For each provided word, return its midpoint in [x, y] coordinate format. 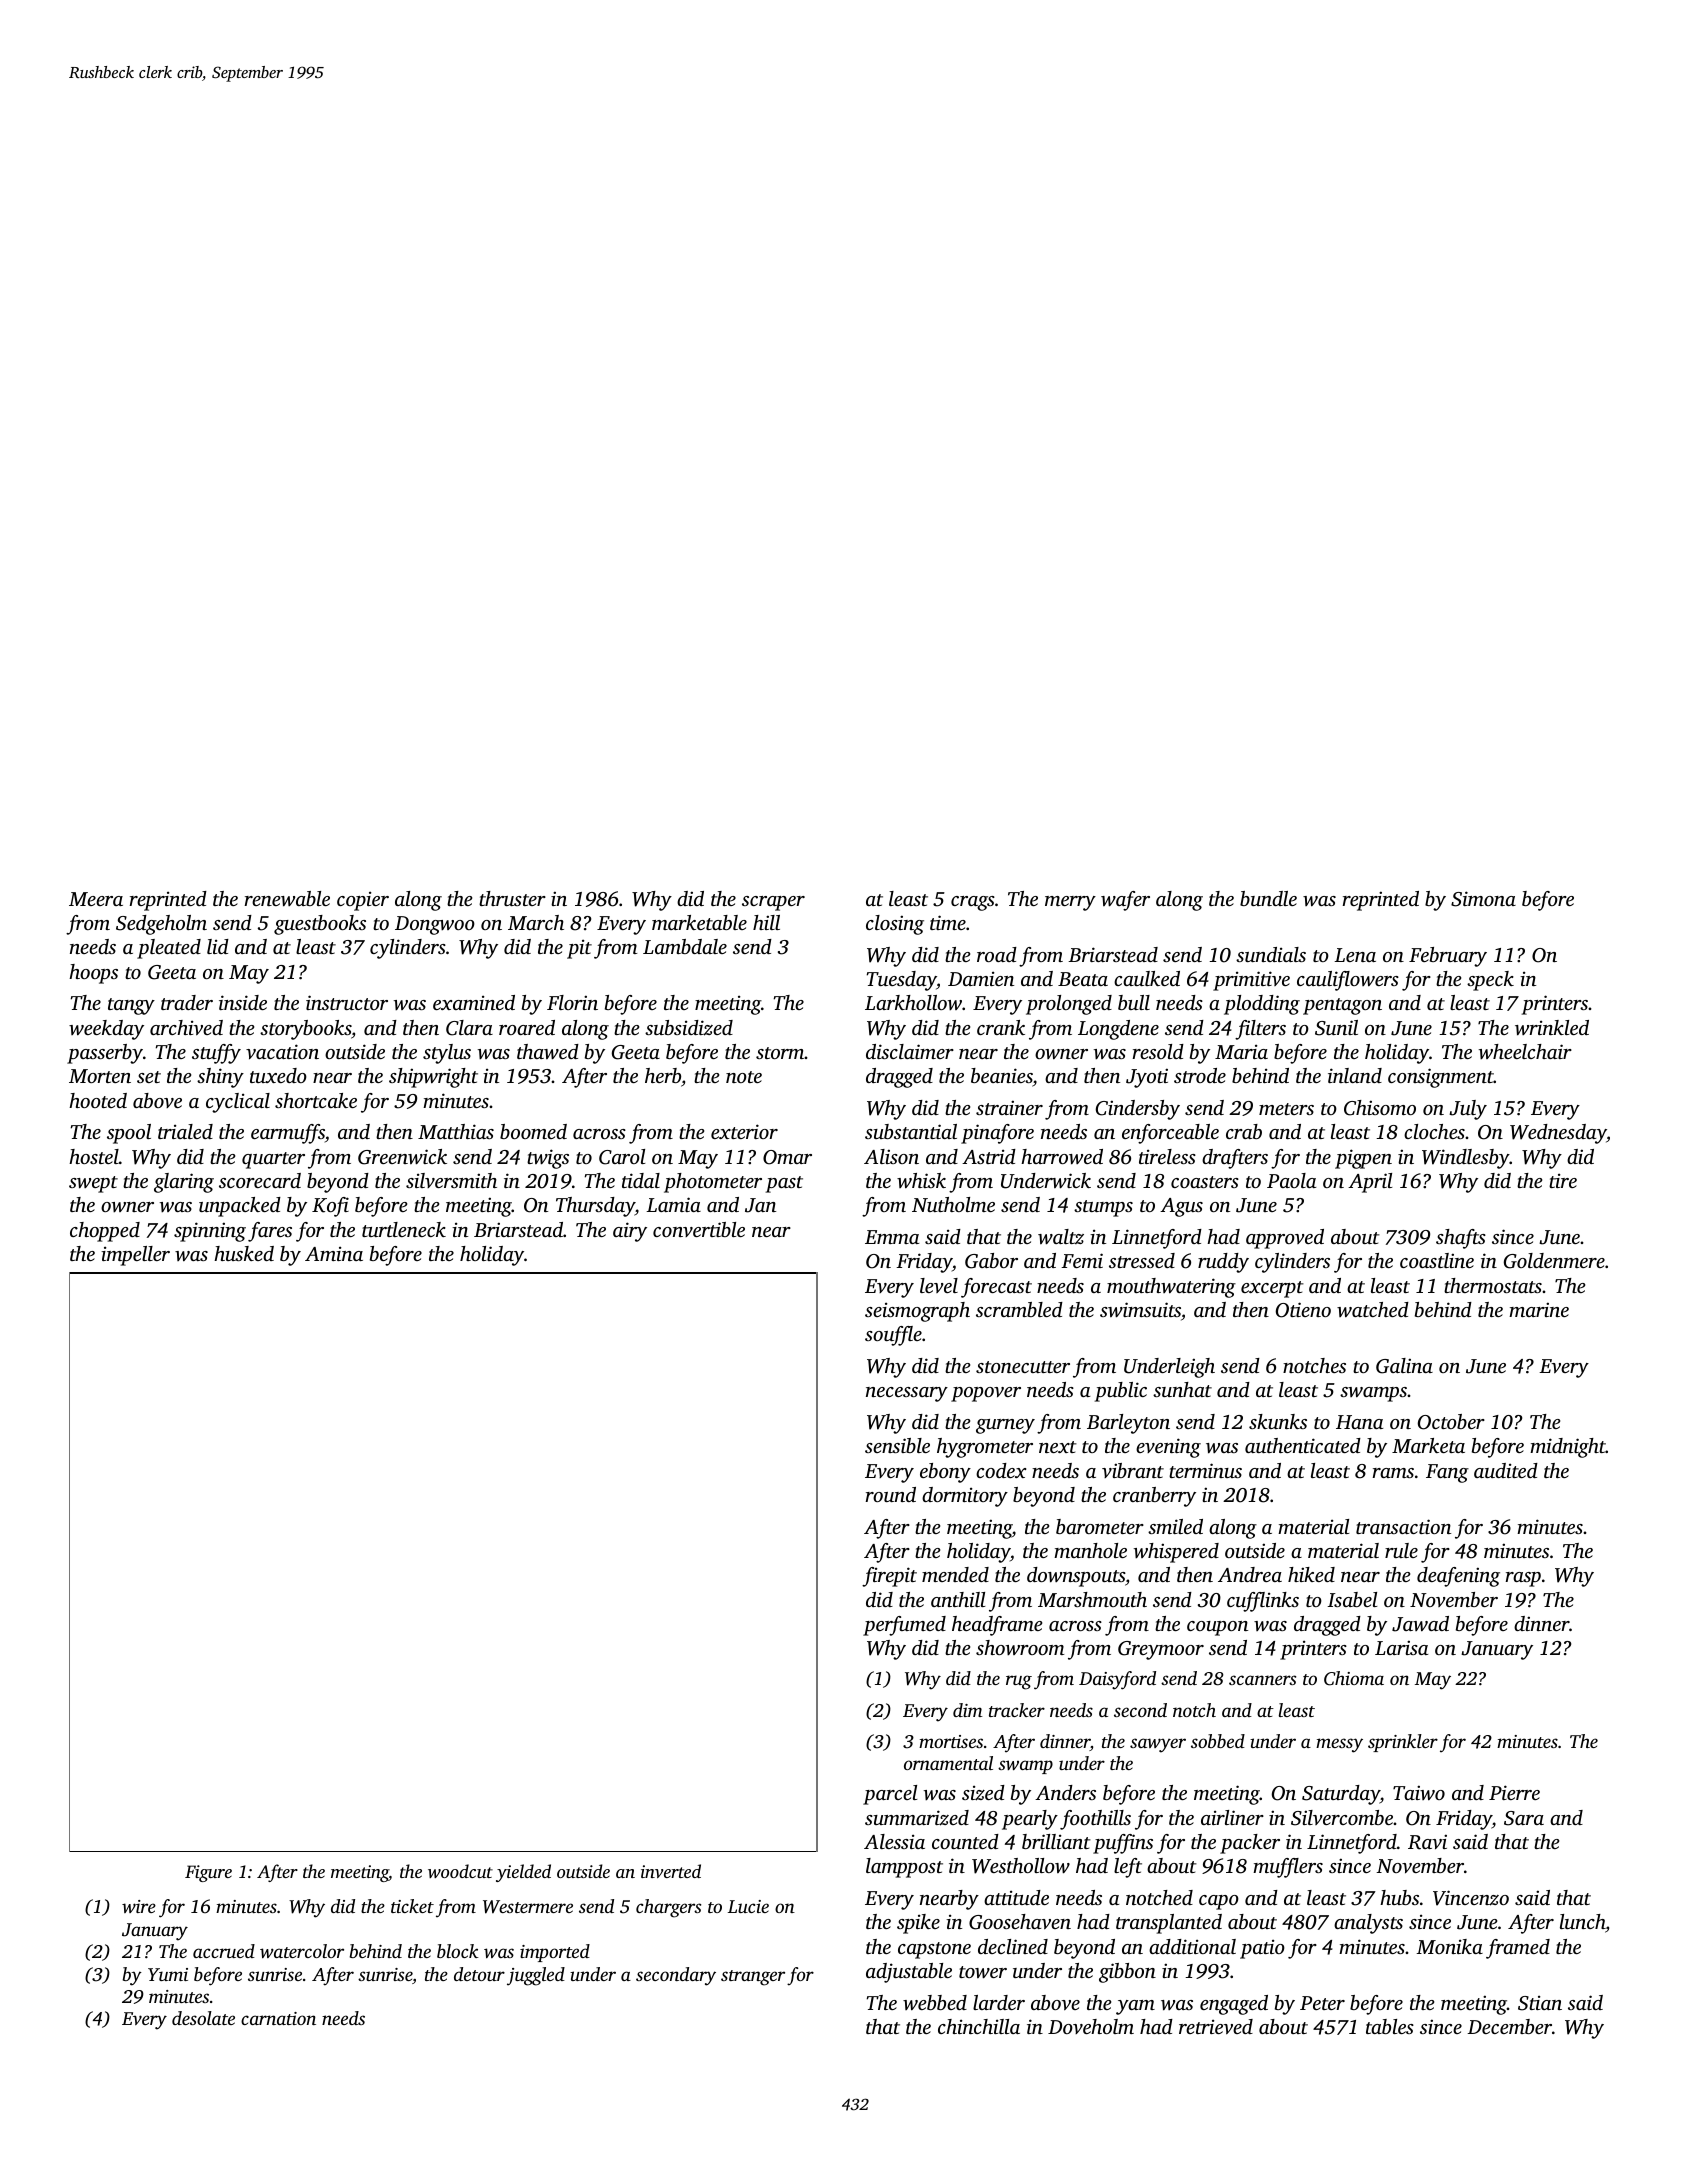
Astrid [989, 1156]
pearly [1030, 1820]
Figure [208, 1873]
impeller [135, 1256]
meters [1286, 1109]
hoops [93, 974]
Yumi [168, 1974]
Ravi [1427, 1842]
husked [244, 1253]
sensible [897, 1445]
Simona [1483, 899]
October [1451, 1422]
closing [895, 925]
